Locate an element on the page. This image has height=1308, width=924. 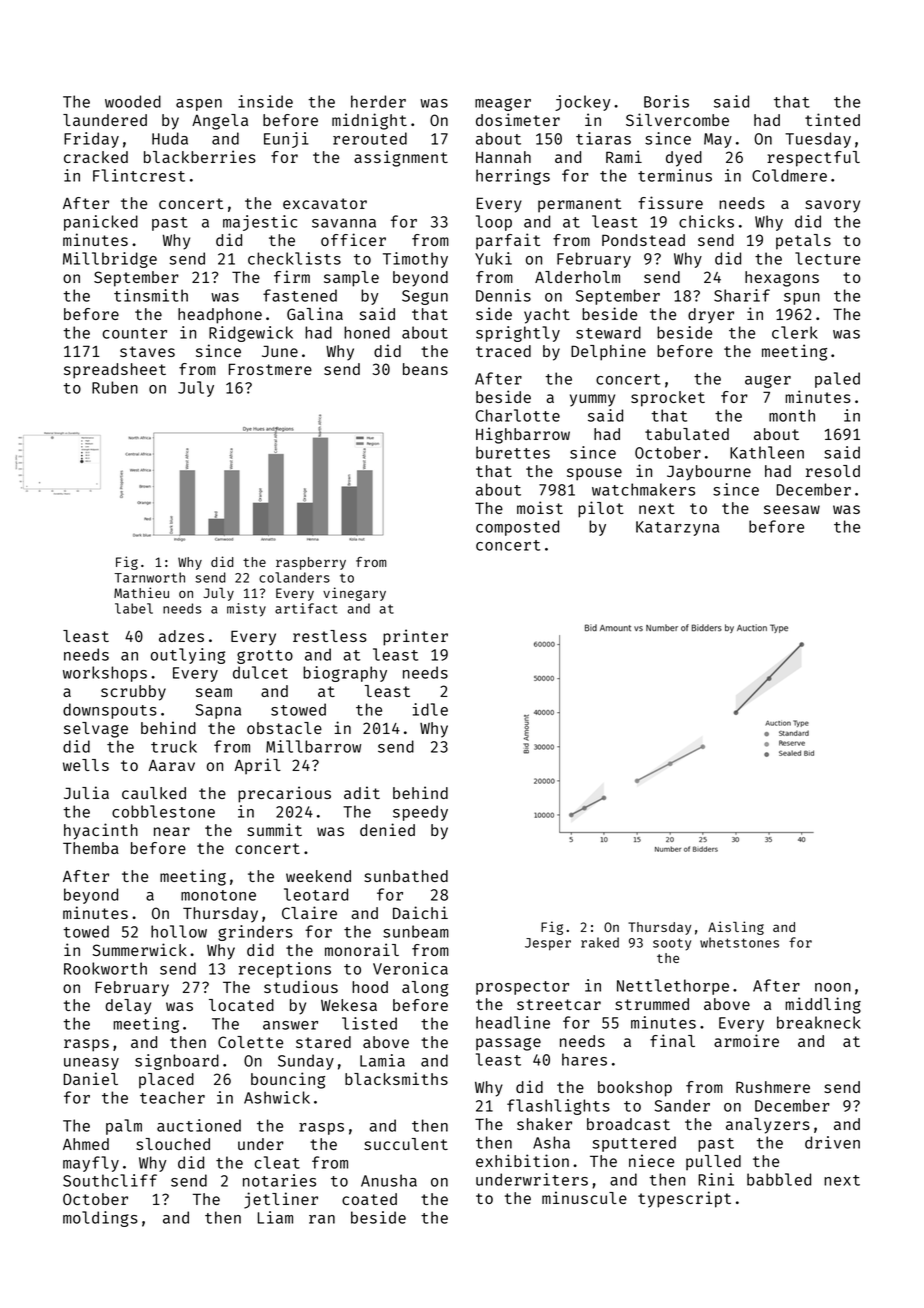
middling is located at coordinates (823, 1005).
